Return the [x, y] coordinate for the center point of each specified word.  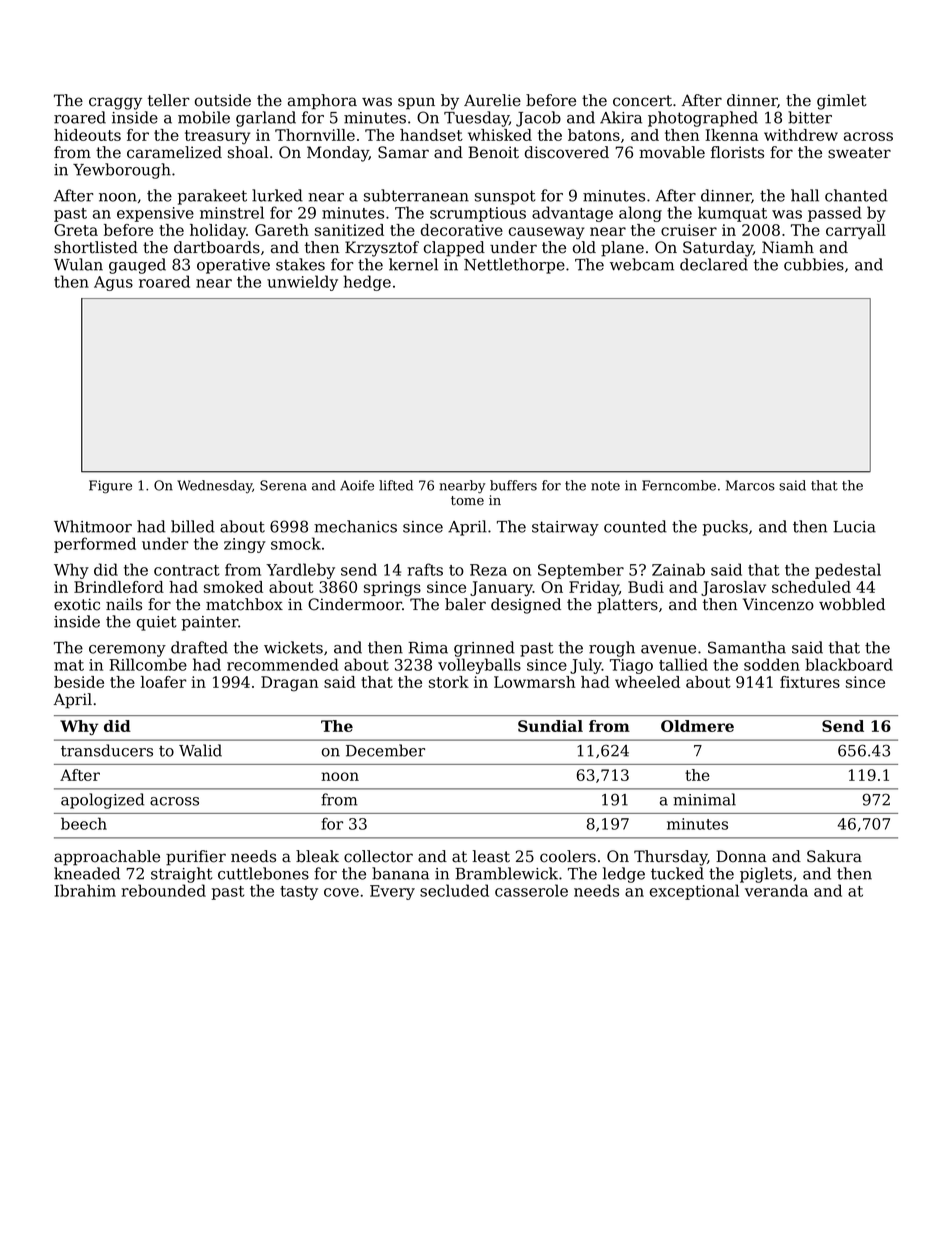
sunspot [505, 197]
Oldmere [697, 726]
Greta [76, 230]
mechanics [355, 526]
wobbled [852, 604]
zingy [245, 545]
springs [392, 589]
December [385, 750]
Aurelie [492, 100]
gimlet [842, 102]
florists [737, 152]
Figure [110, 487]
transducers [107, 750]
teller [168, 100]
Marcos [750, 485]
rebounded [163, 890]
